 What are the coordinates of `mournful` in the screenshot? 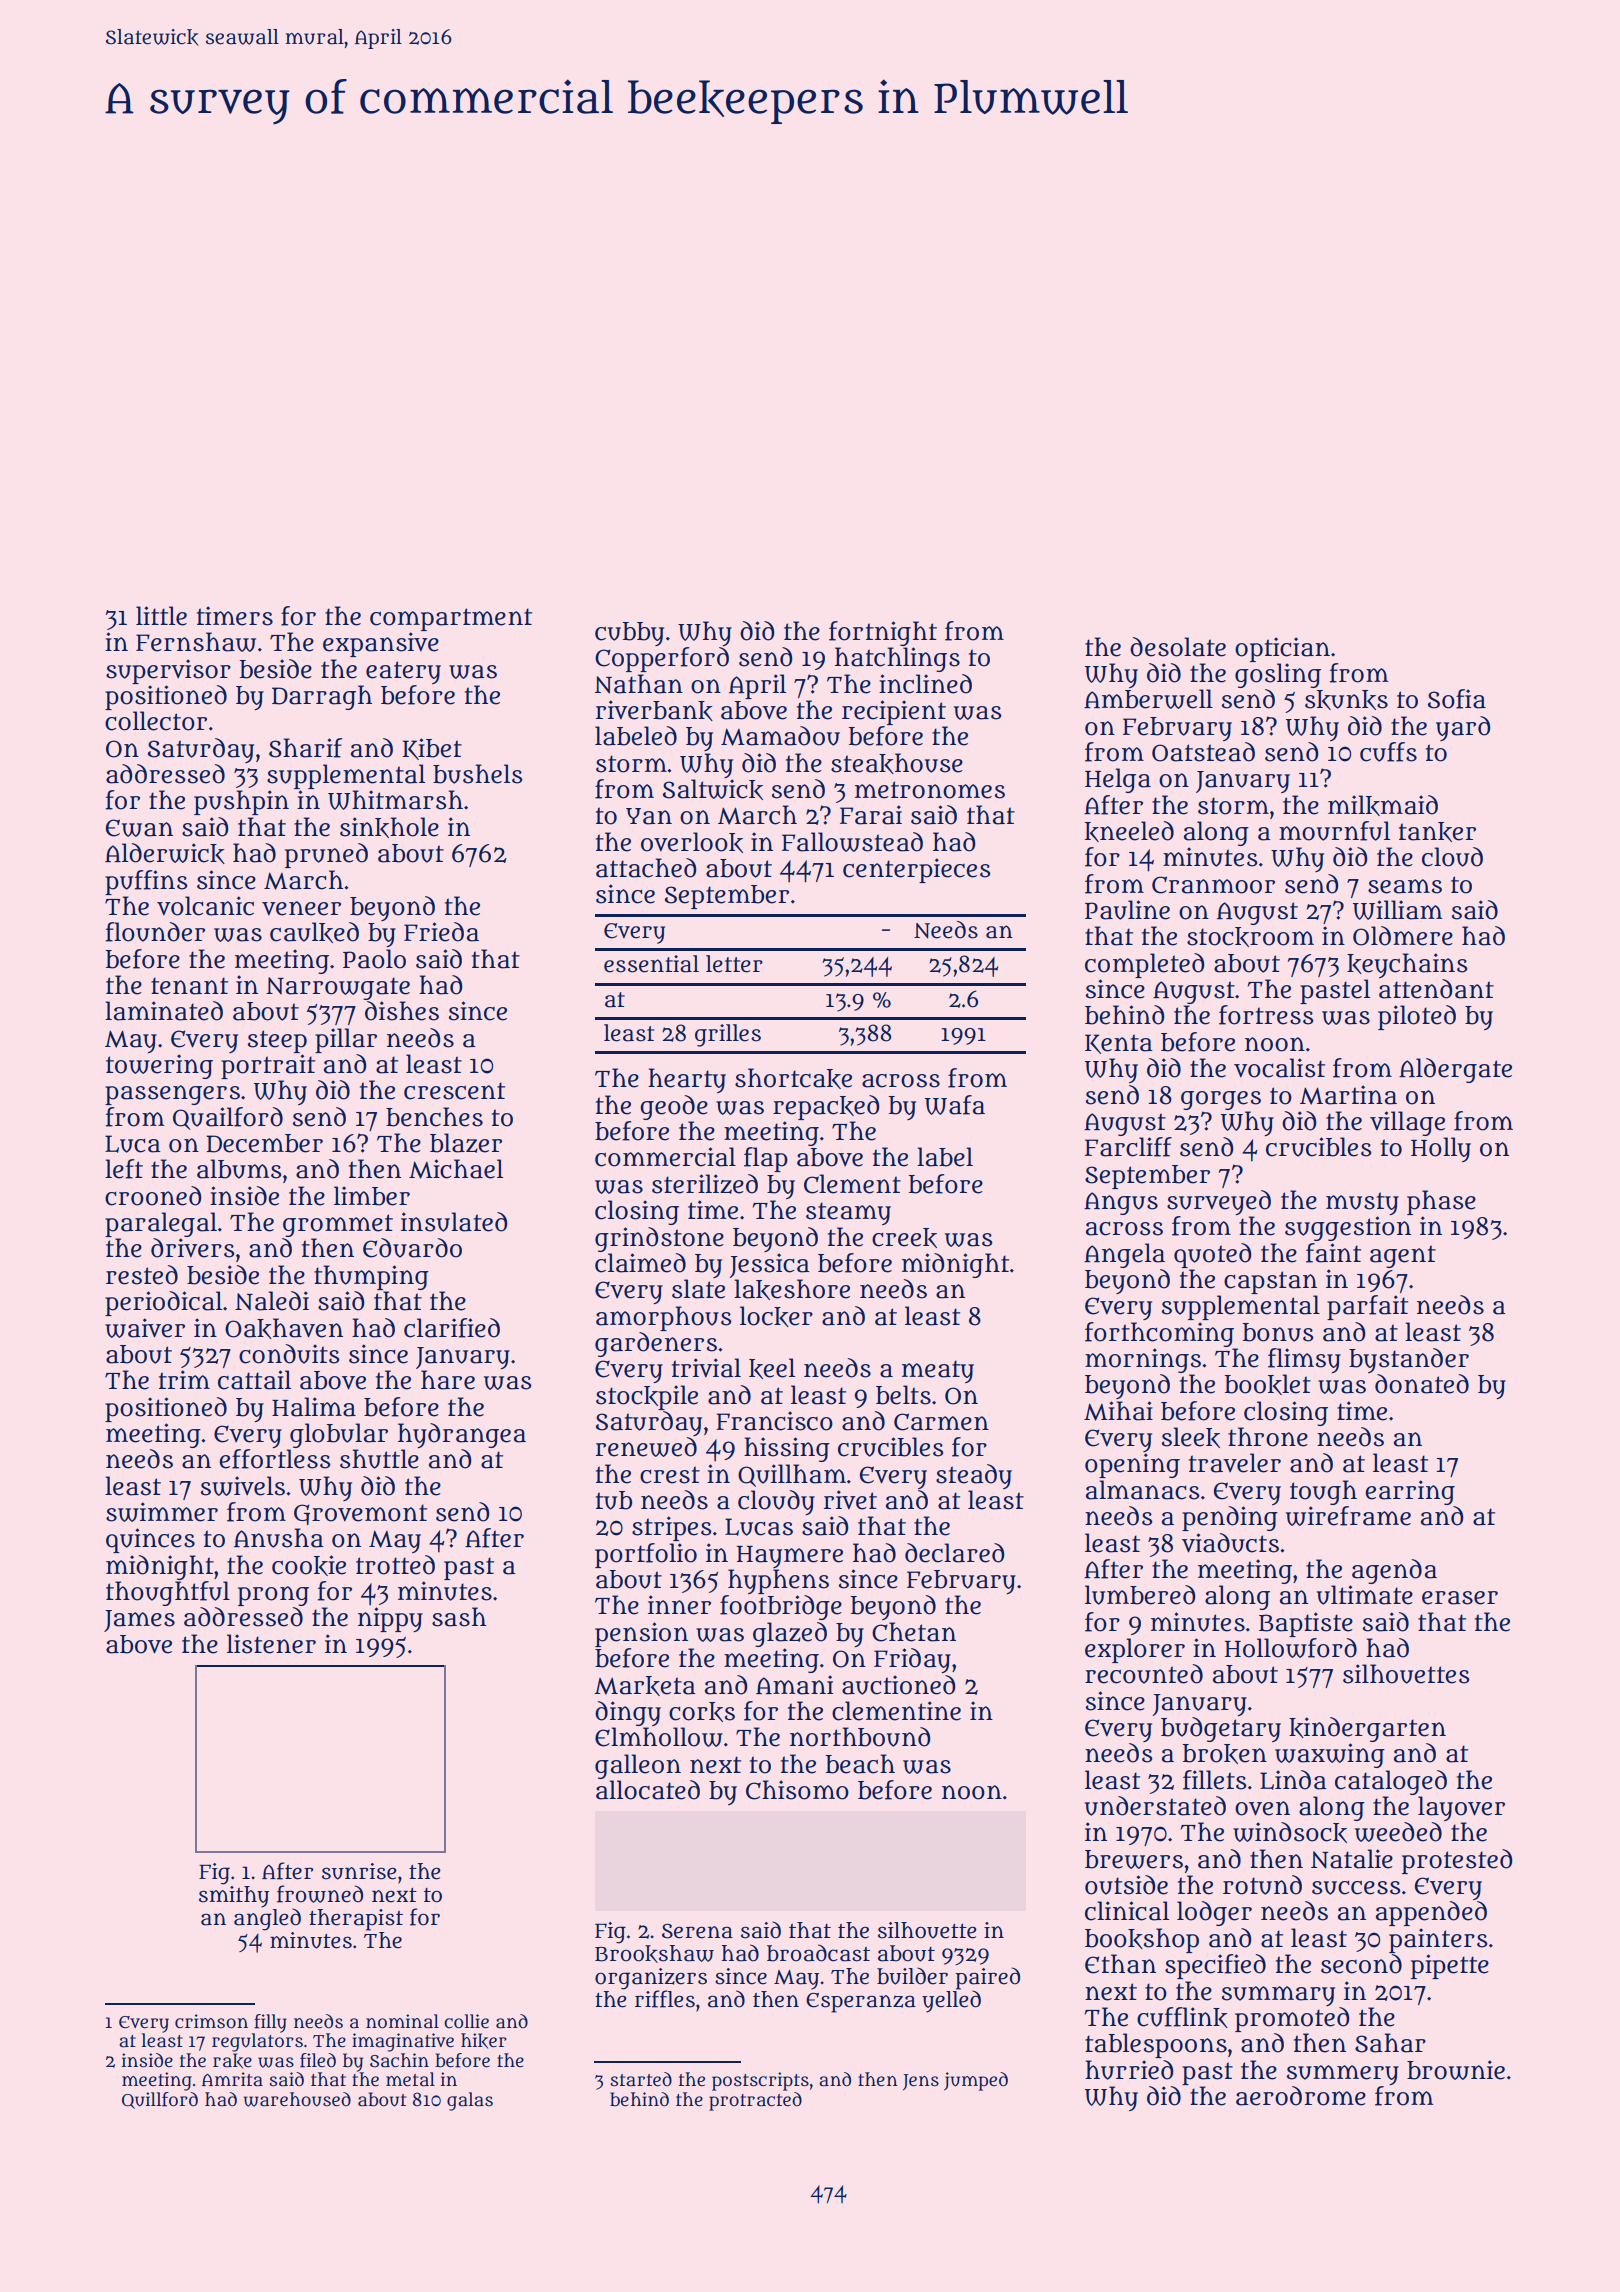 It's located at (1334, 831).
